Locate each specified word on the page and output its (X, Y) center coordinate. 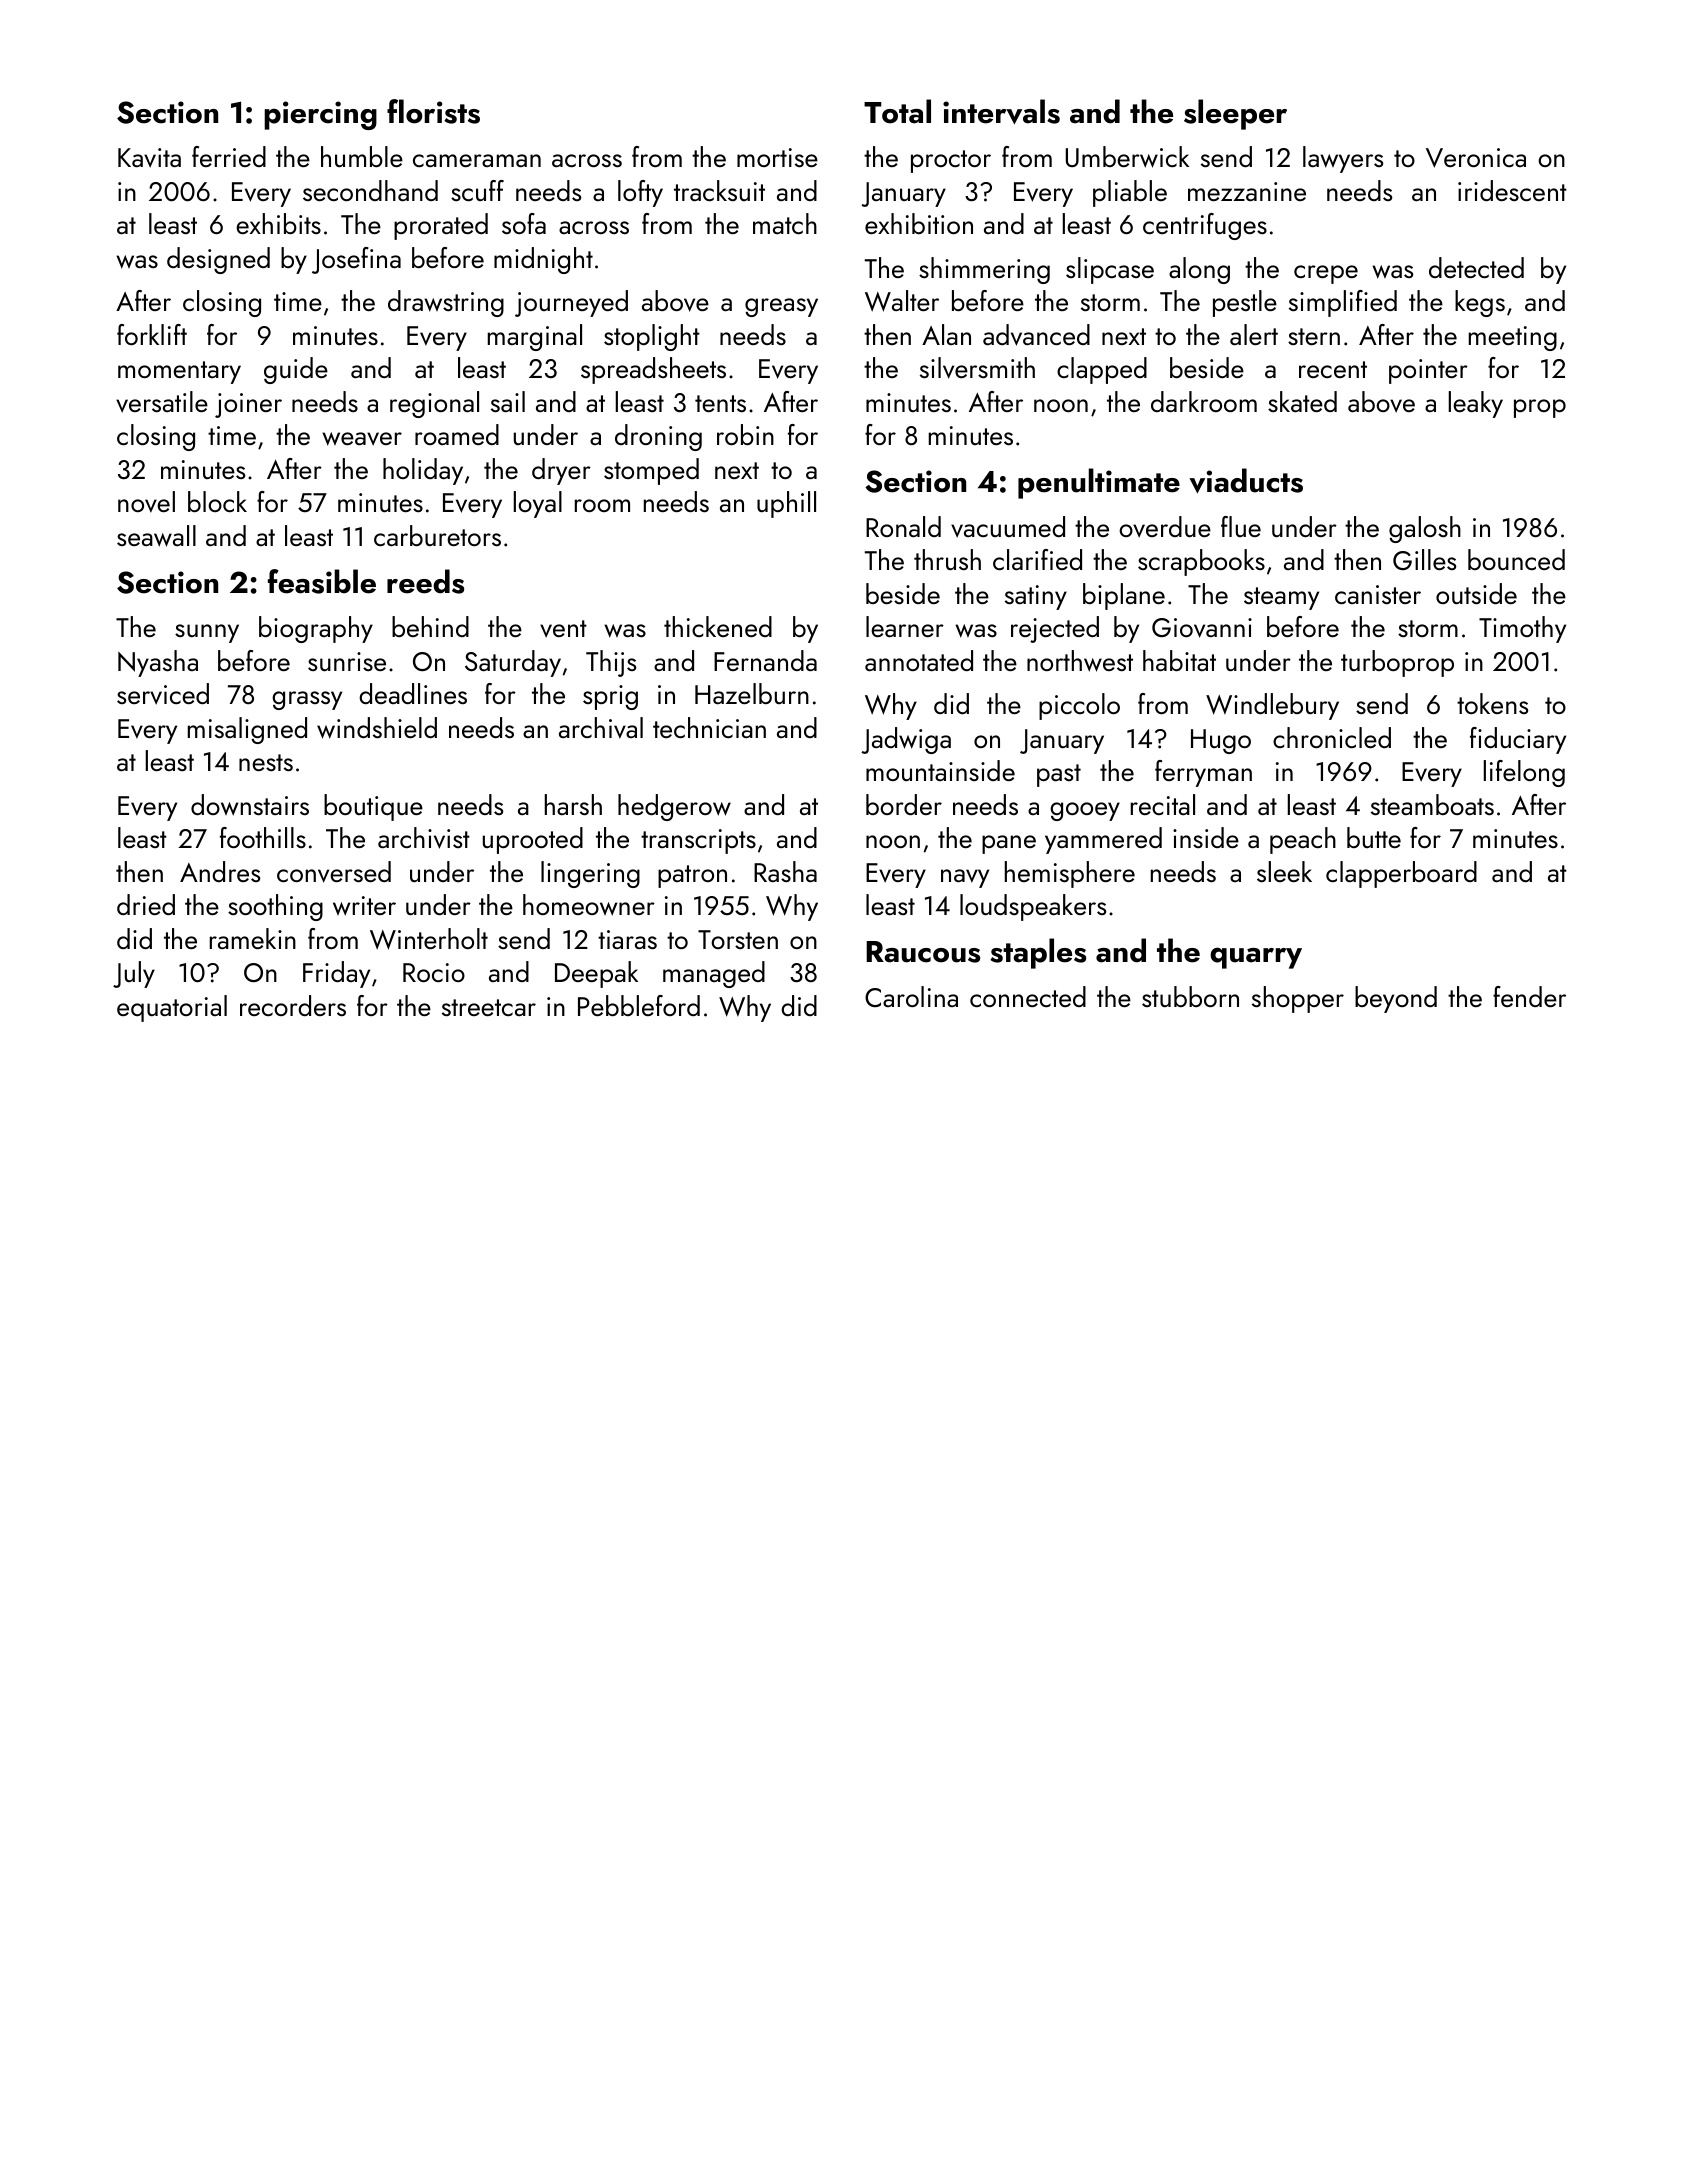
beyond (1396, 999)
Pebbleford (639, 1005)
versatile (162, 402)
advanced (1036, 335)
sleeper (1235, 114)
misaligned (247, 730)
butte (1374, 837)
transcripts (698, 841)
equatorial (172, 1008)
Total (897, 111)
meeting (1513, 338)
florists (433, 111)
